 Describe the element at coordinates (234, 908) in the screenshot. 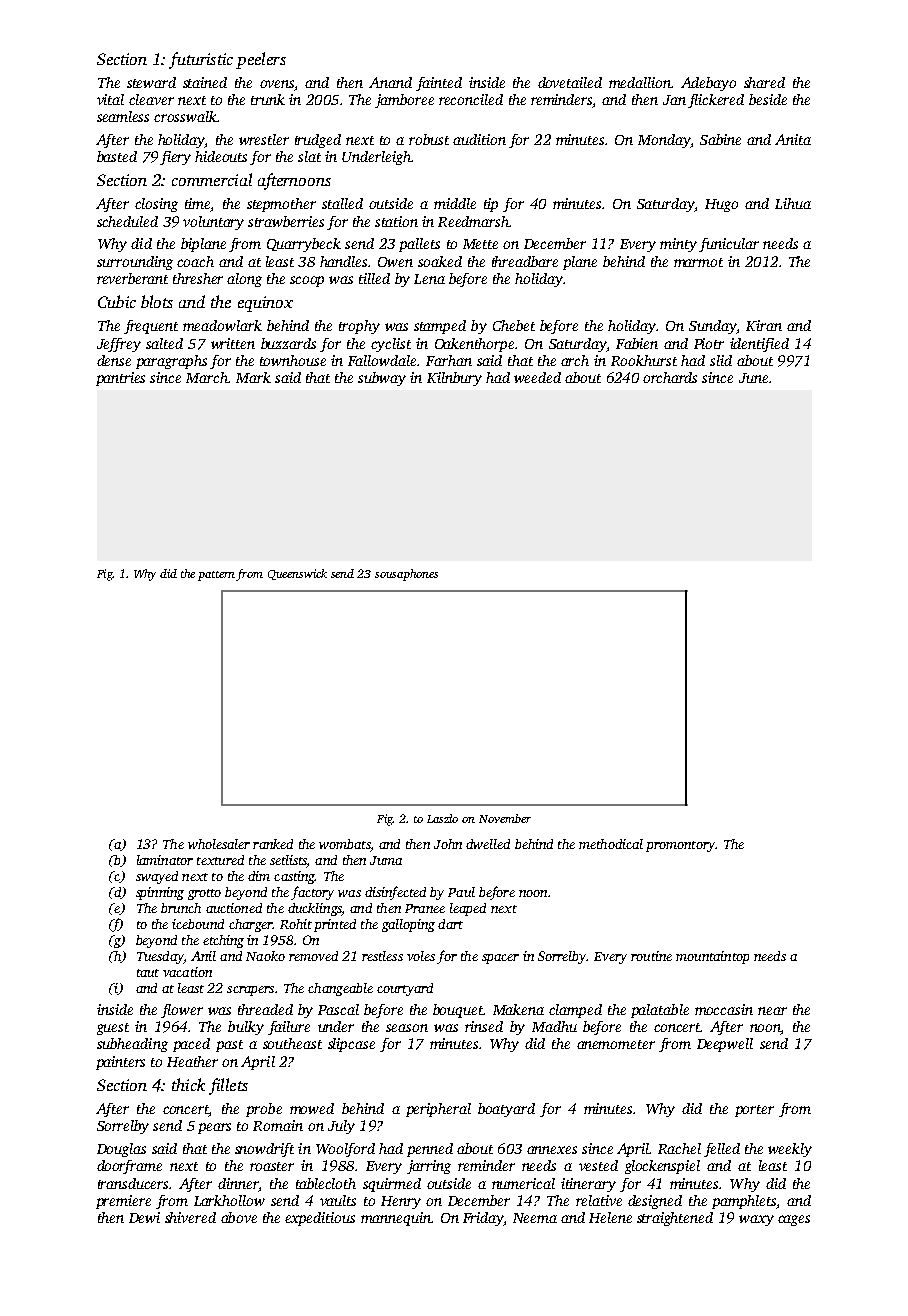

I see `auctioned` at that location.
